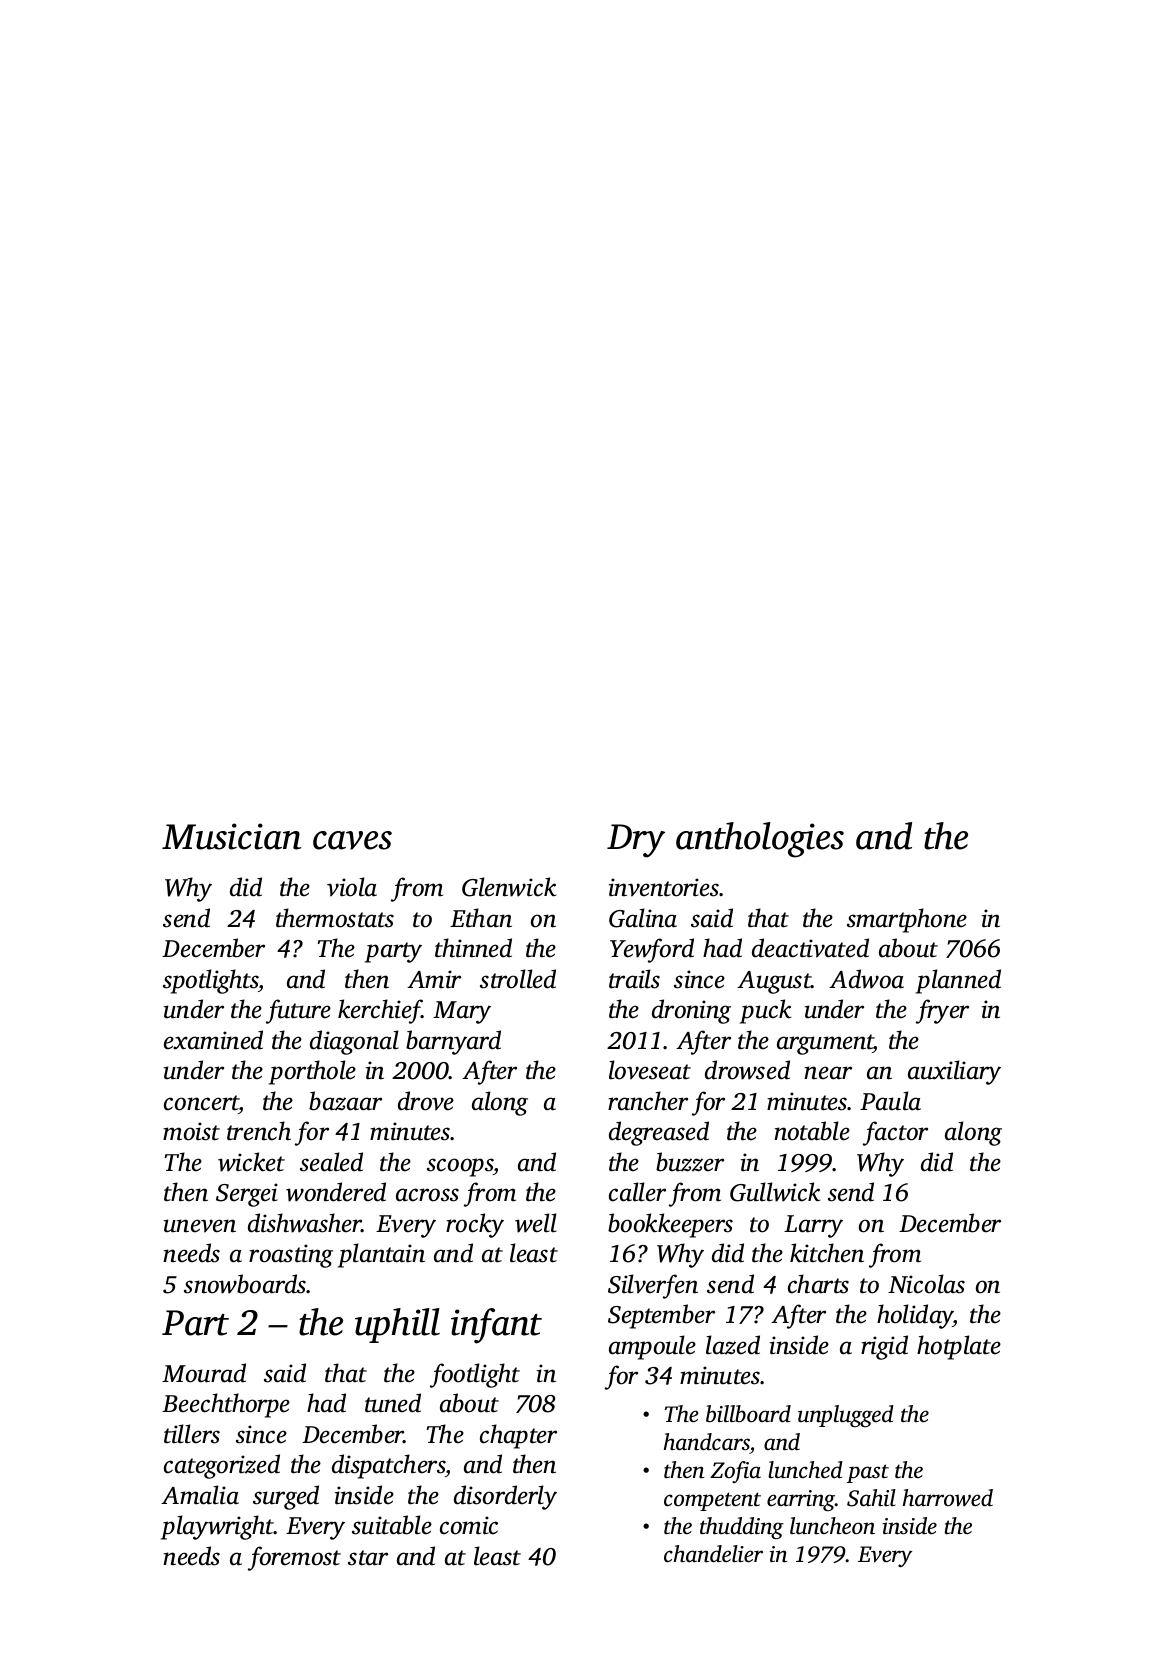  What do you see at coordinates (825, 1044) in the image?
I see `argument` at bounding box center [825, 1044].
